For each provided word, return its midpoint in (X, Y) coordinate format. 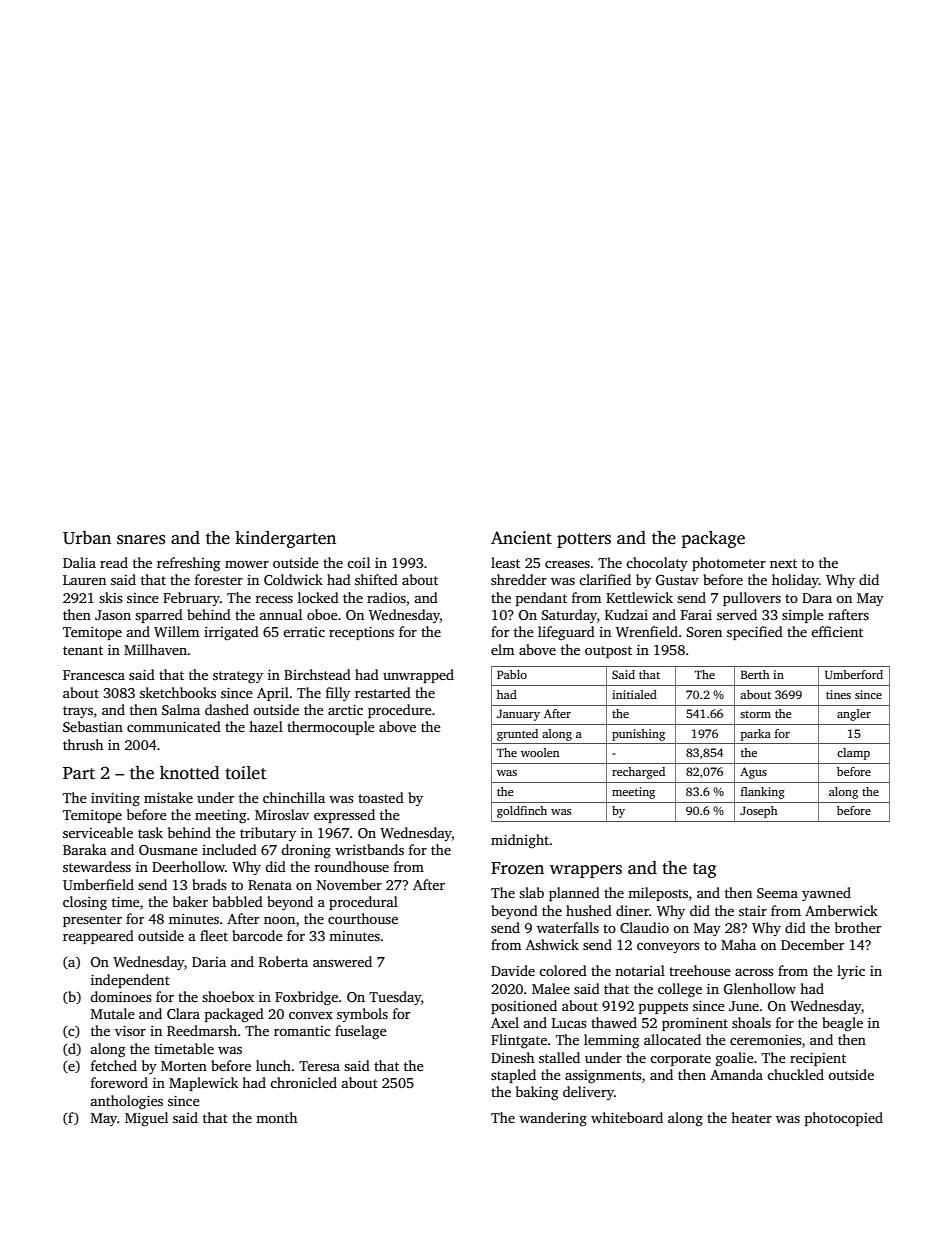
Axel (505, 1022)
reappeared (98, 937)
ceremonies (766, 1039)
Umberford (854, 674)
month (276, 1117)
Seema (777, 893)
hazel (266, 726)
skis (111, 597)
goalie (735, 1059)
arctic (345, 709)
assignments (603, 1077)
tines (838, 694)
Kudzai (626, 614)
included (229, 849)
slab (531, 892)
